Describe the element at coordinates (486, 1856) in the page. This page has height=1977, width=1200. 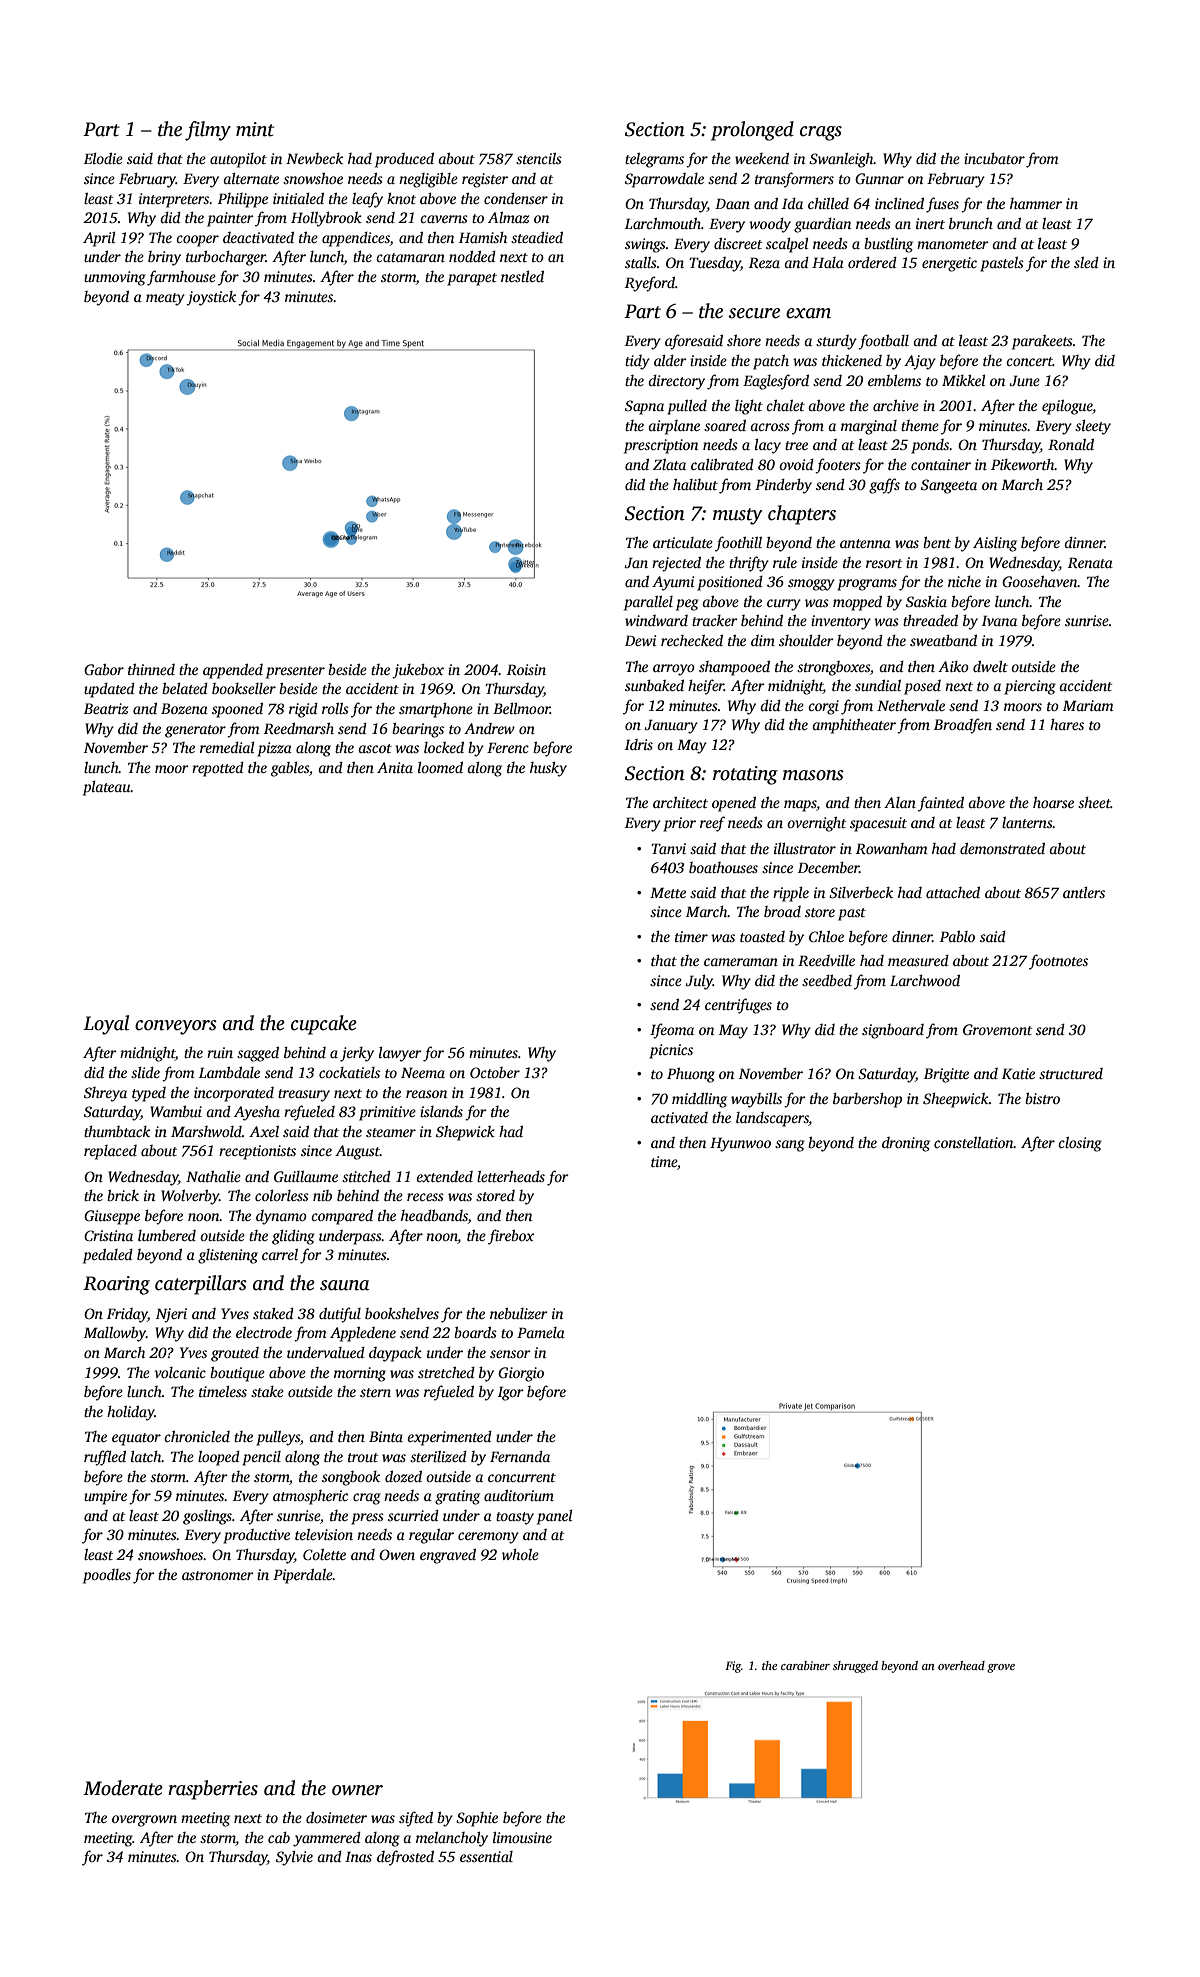
I see `essential` at that location.
